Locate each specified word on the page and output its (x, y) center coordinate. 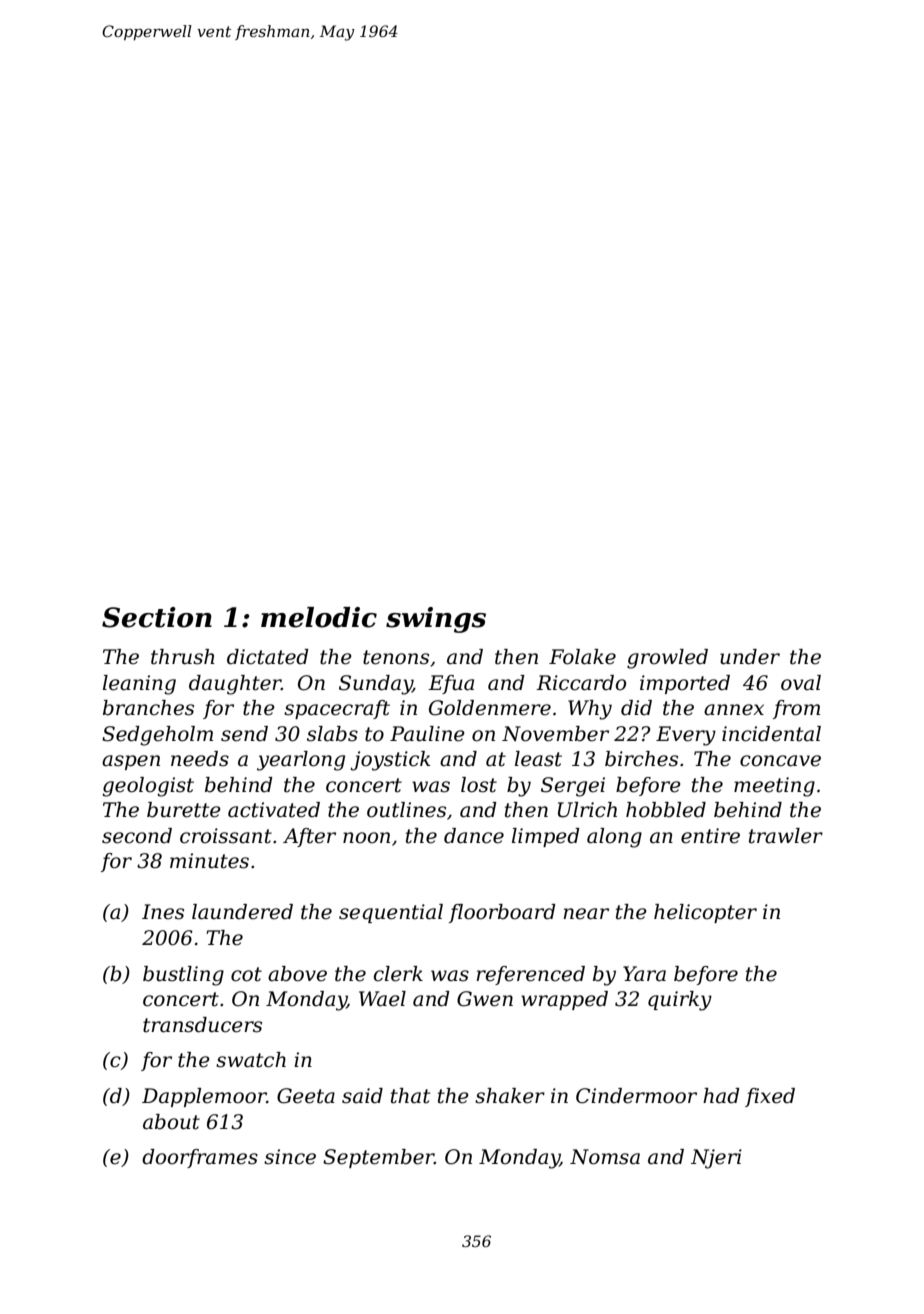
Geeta (306, 1096)
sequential (391, 913)
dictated (268, 657)
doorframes (200, 1158)
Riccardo (581, 683)
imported (685, 684)
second (137, 836)
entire (710, 836)
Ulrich (587, 810)
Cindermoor (636, 1096)
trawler (786, 836)
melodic (319, 617)
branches (148, 708)
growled (667, 659)
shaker (510, 1096)
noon (366, 838)
